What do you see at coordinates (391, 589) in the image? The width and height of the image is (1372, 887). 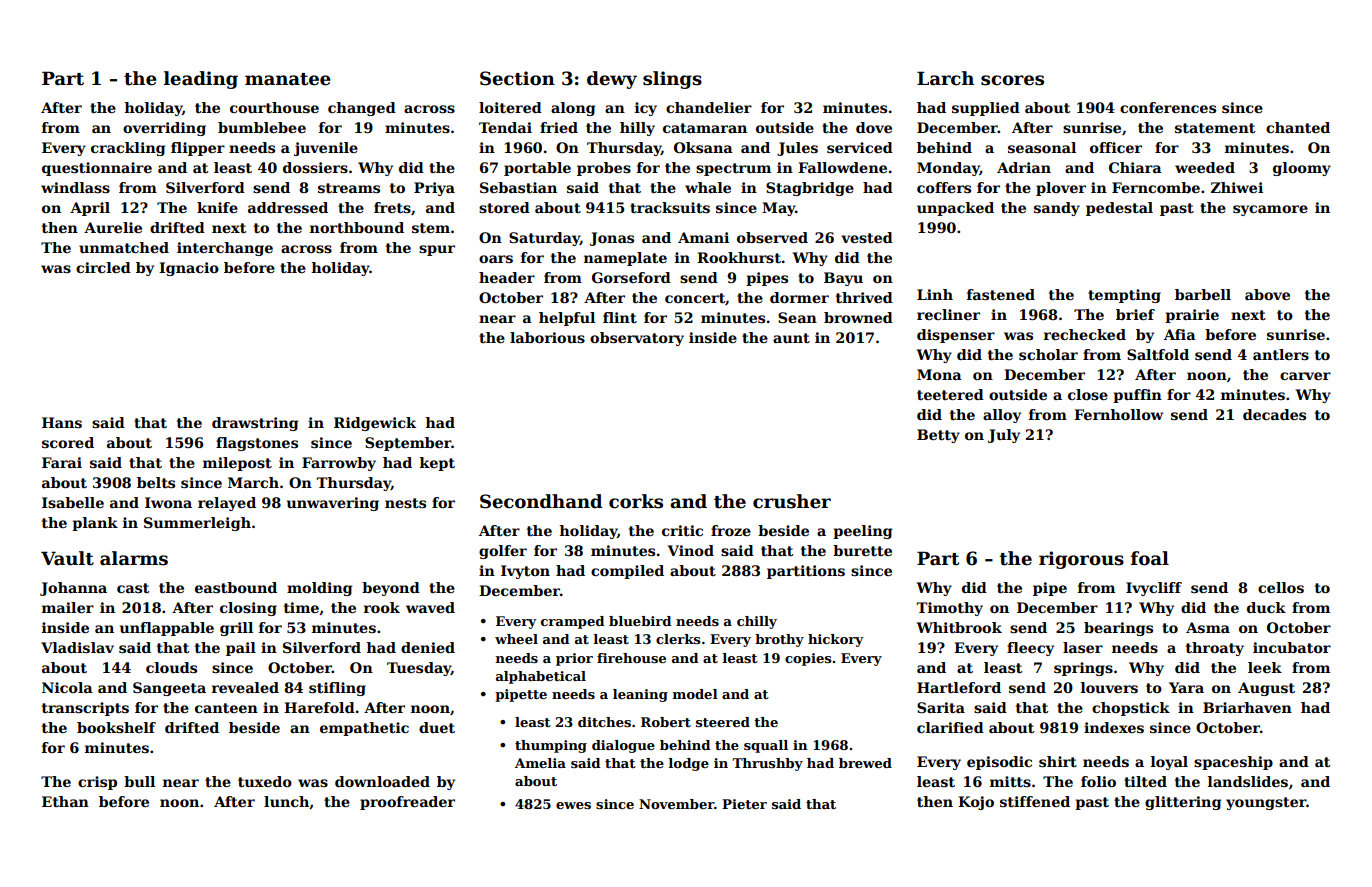 I see `beyond` at bounding box center [391, 589].
